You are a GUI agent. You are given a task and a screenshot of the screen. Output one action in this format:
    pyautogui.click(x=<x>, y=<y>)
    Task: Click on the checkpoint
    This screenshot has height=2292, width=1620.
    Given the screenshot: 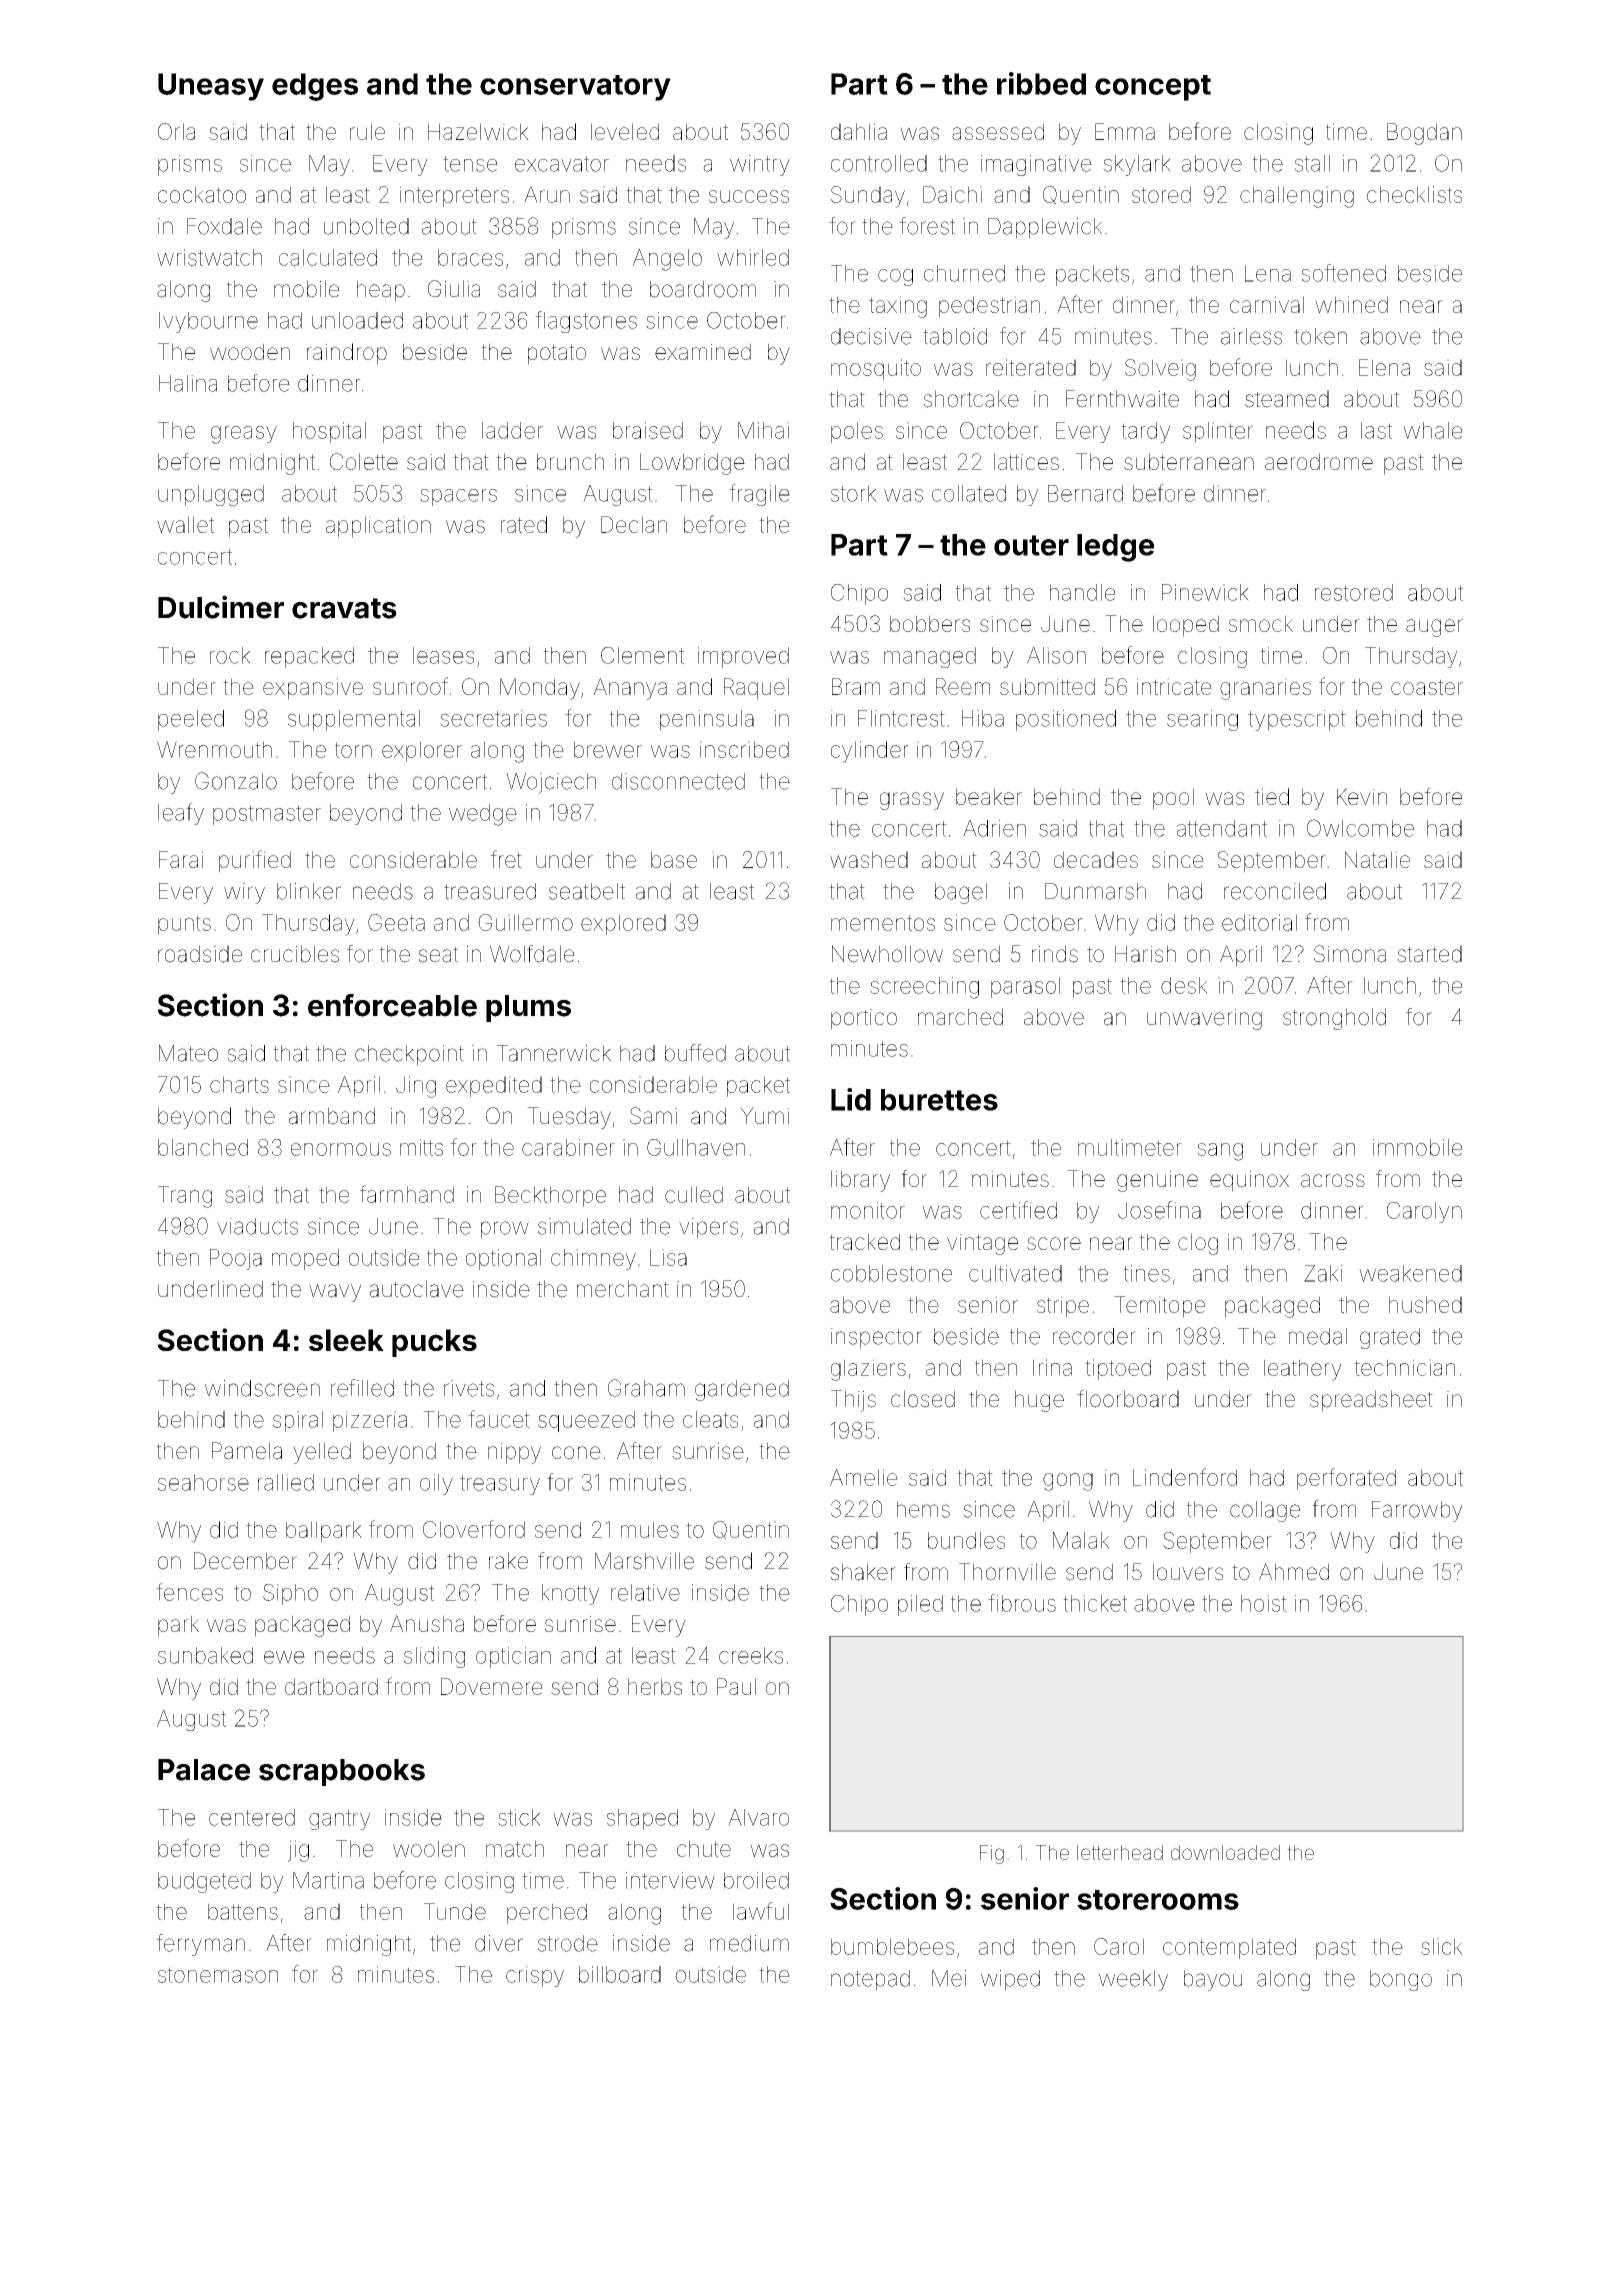 What is the action you would take?
    pyautogui.click(x=409, y=1055)
